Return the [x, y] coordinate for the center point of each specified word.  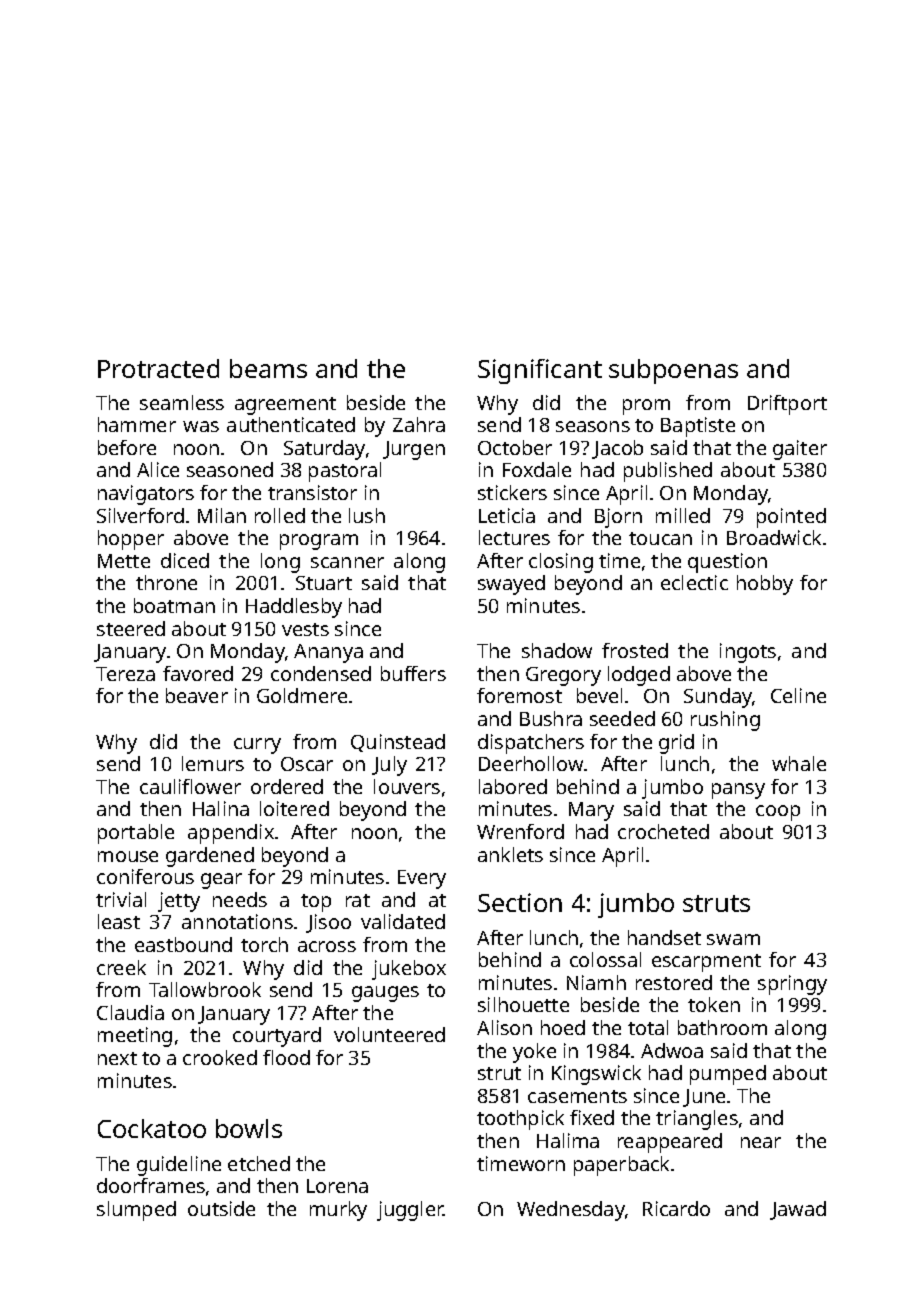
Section [520, 902]
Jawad [798, 1210]
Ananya [328, 653]
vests [305, 629]
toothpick [520, 1120]
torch [264, 944]
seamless [182, 402]
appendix [231, 834]
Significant [540, 371]
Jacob [617, 449]
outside [221, 1208]
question [727, 563]
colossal [605, 959]
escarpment [706, 963]
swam [733, 939]
